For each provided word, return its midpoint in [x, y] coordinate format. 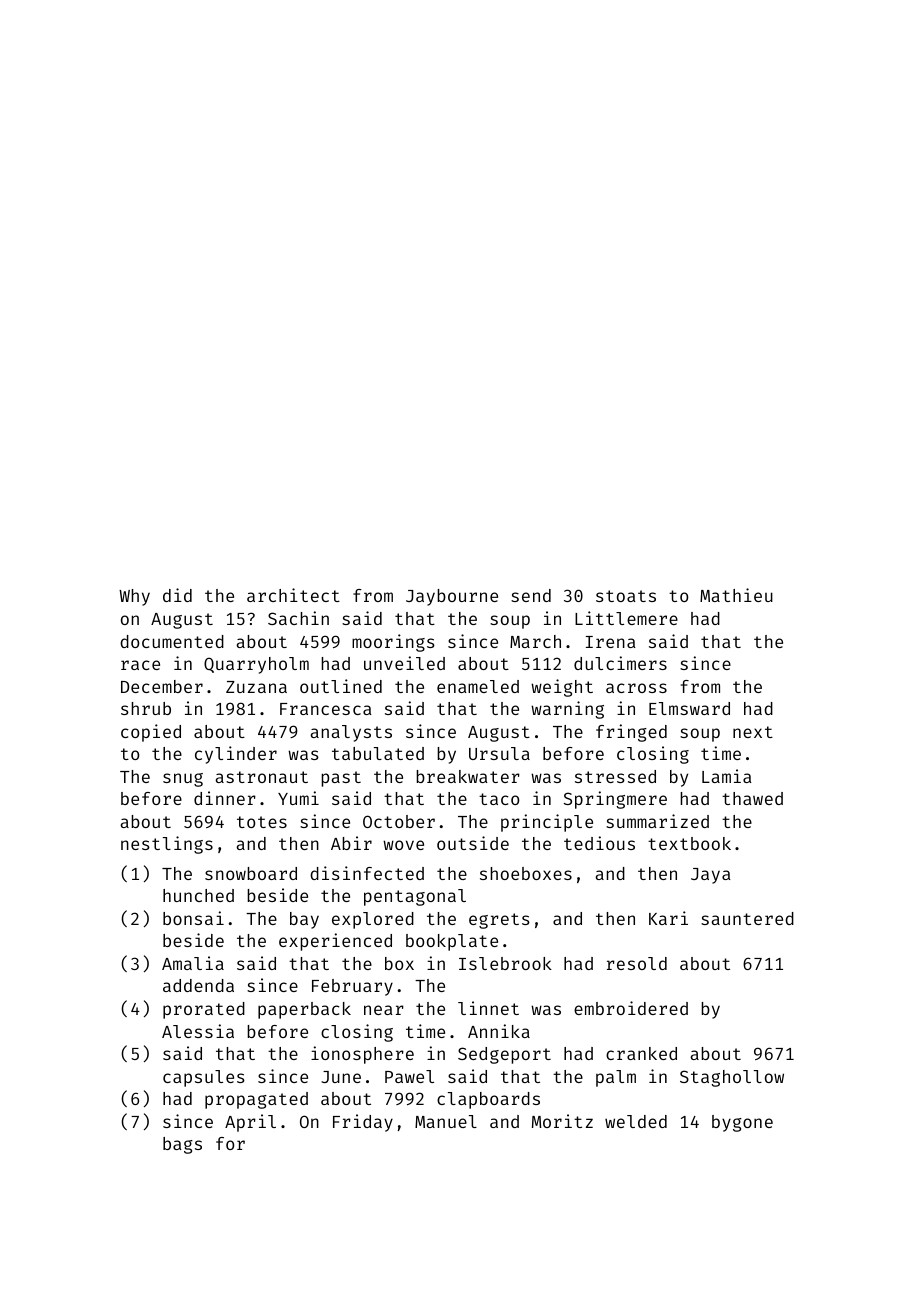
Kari [668, 918]
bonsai [193, 918]
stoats [626, 596]
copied [151, 733]
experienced [335, 942]
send [531, 595]
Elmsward [689, 708]
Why [134, 597]
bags [182, 1145]
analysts [351, 733]
